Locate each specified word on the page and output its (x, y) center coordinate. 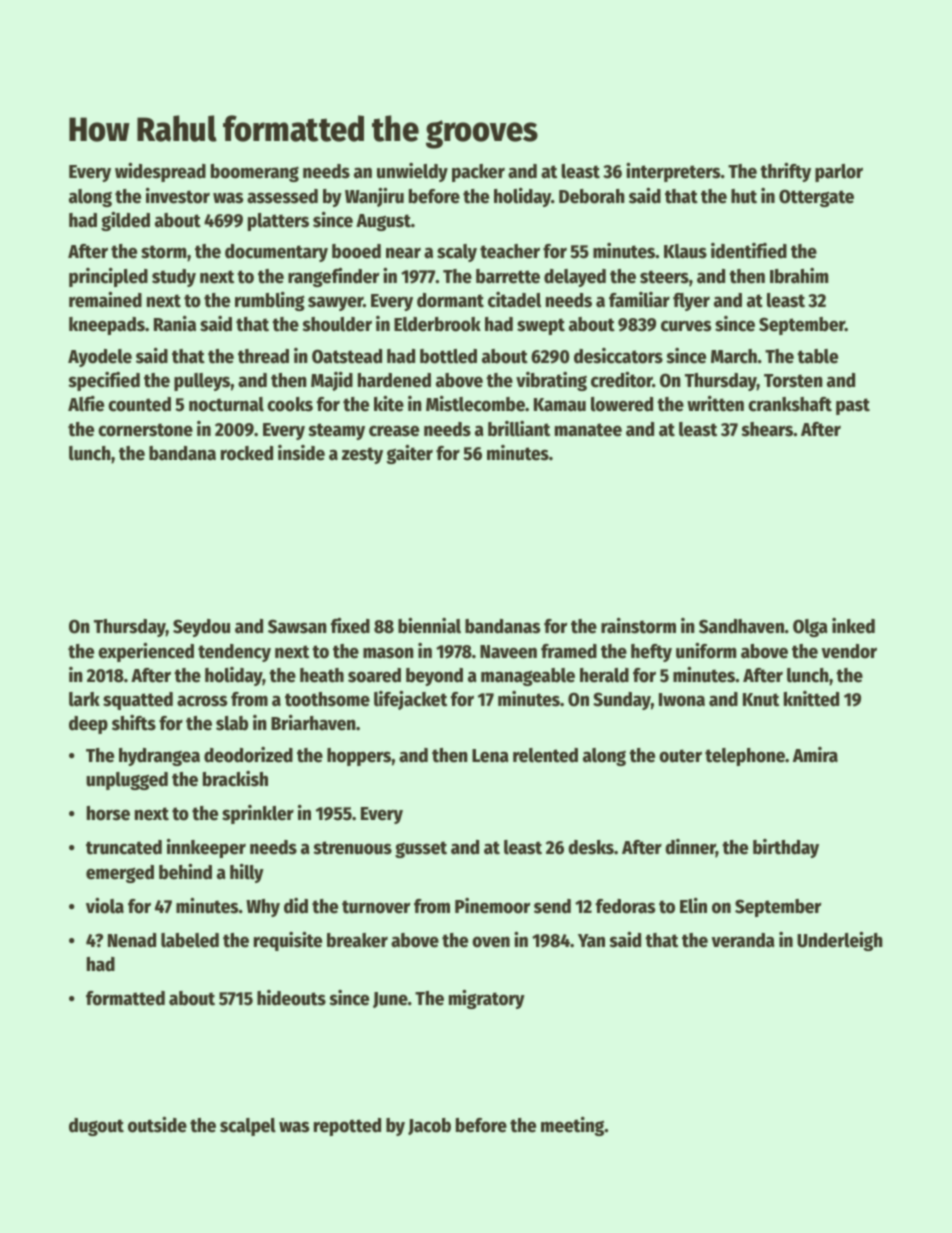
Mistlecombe (475, 404)
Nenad (132, 940)
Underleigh (840, 941)
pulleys (202, 382)
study (174, 278)
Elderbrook (437, 324)
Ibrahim (799, 276)
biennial (429, 626)
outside (157, 1125)
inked (853, 626)
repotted (347, 1127)
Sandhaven (741, 626)
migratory (487, 999)
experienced (146, 652)
